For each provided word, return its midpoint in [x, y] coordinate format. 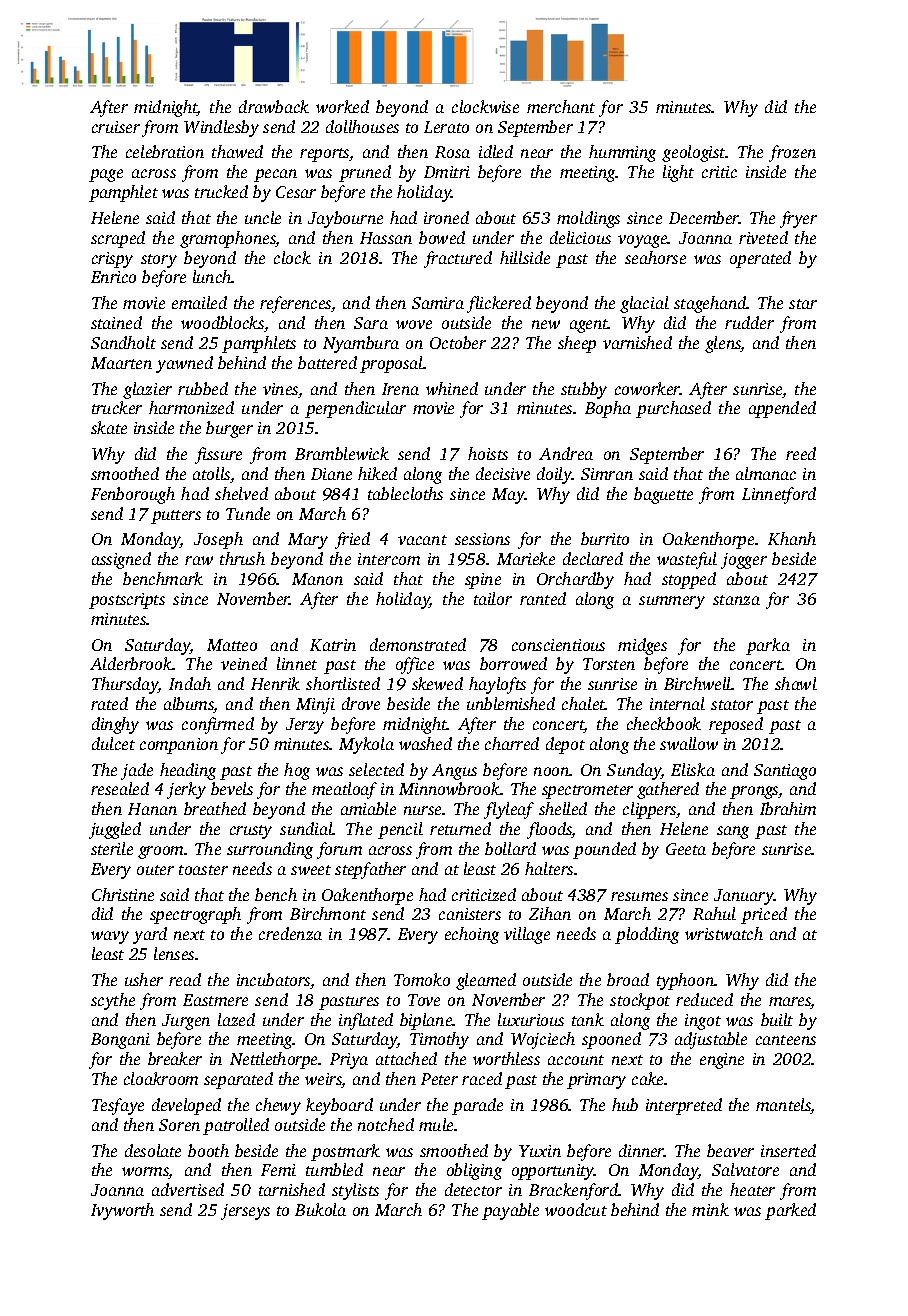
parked [790, 1211]
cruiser [116, 127]
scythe [113, 1001]
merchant [561, 106]
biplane [426, 1021]
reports [325, 155]
